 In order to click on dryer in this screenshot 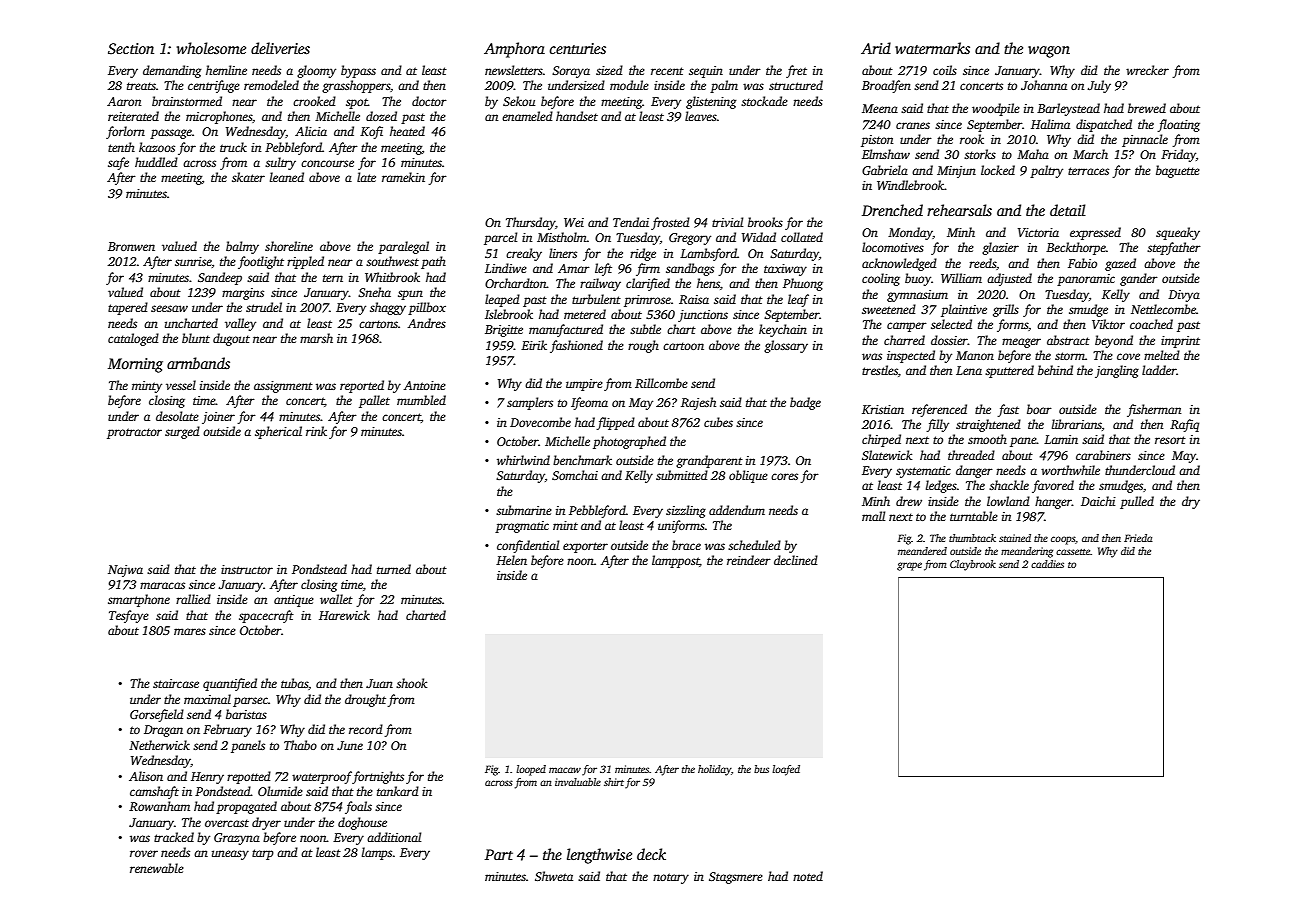, I will do `click(266, 823)`.
